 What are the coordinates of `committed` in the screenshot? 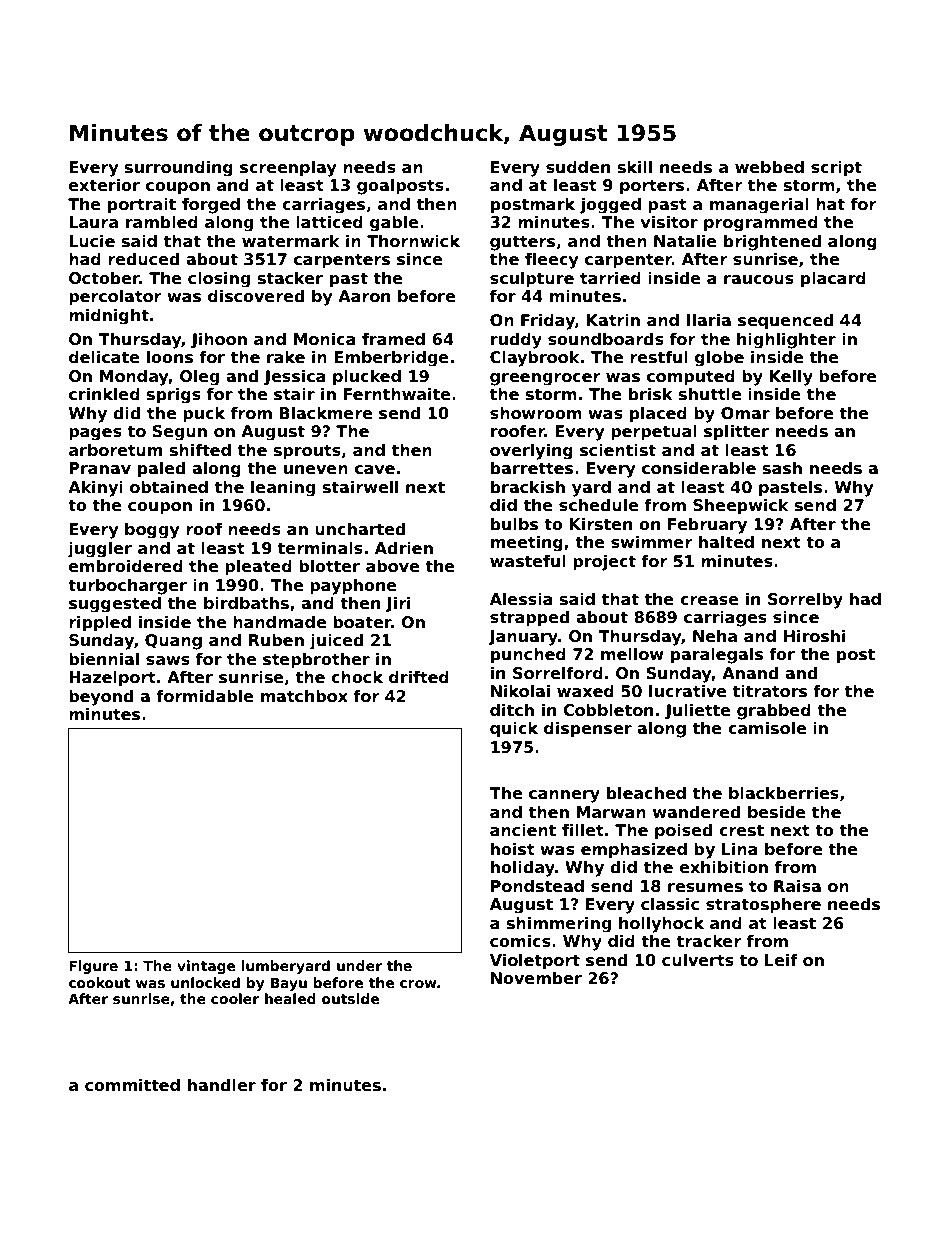 It's located at (132, 1085).
